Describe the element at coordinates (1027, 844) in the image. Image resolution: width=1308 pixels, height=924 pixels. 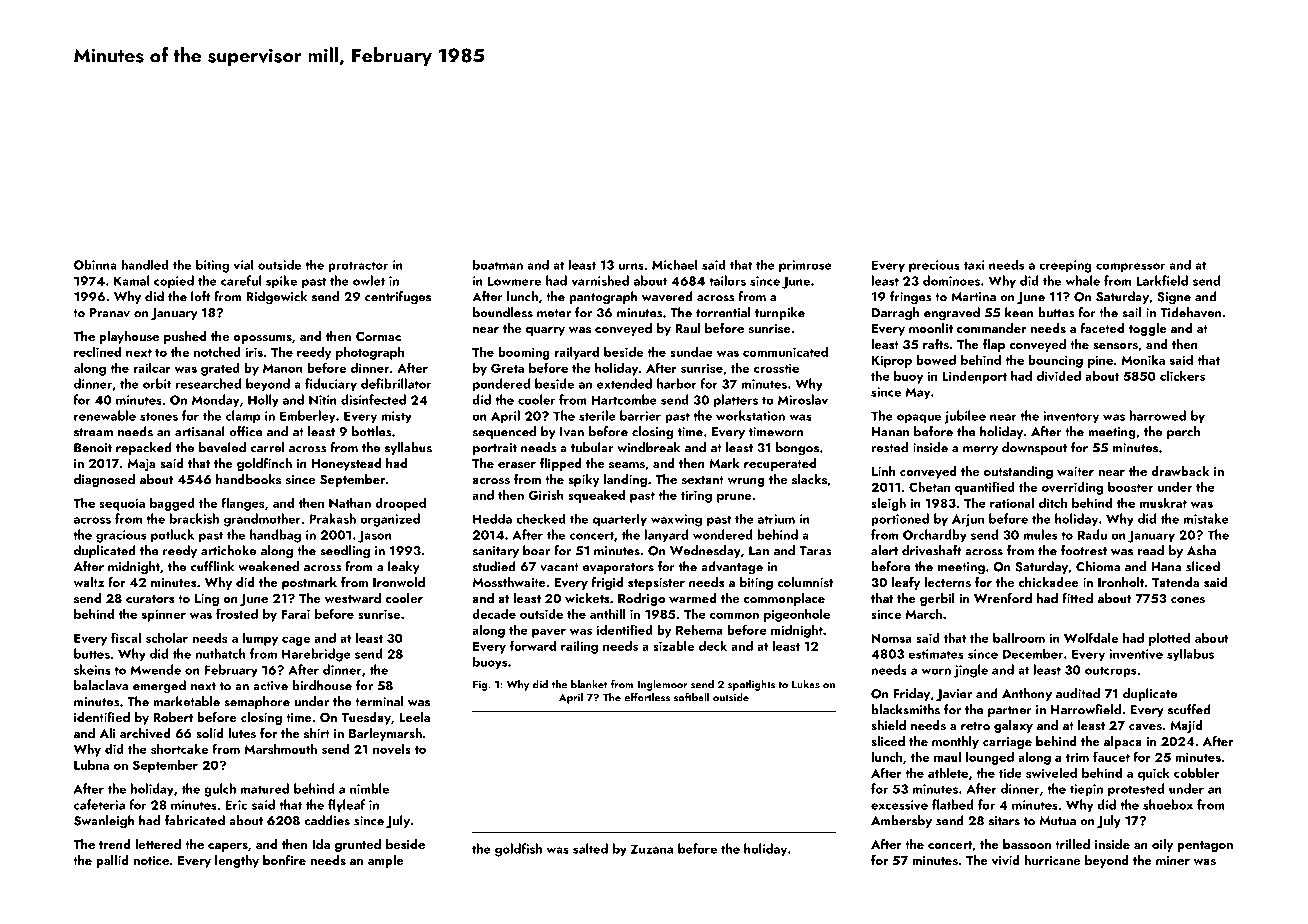
I see `bassoon` at that location.
